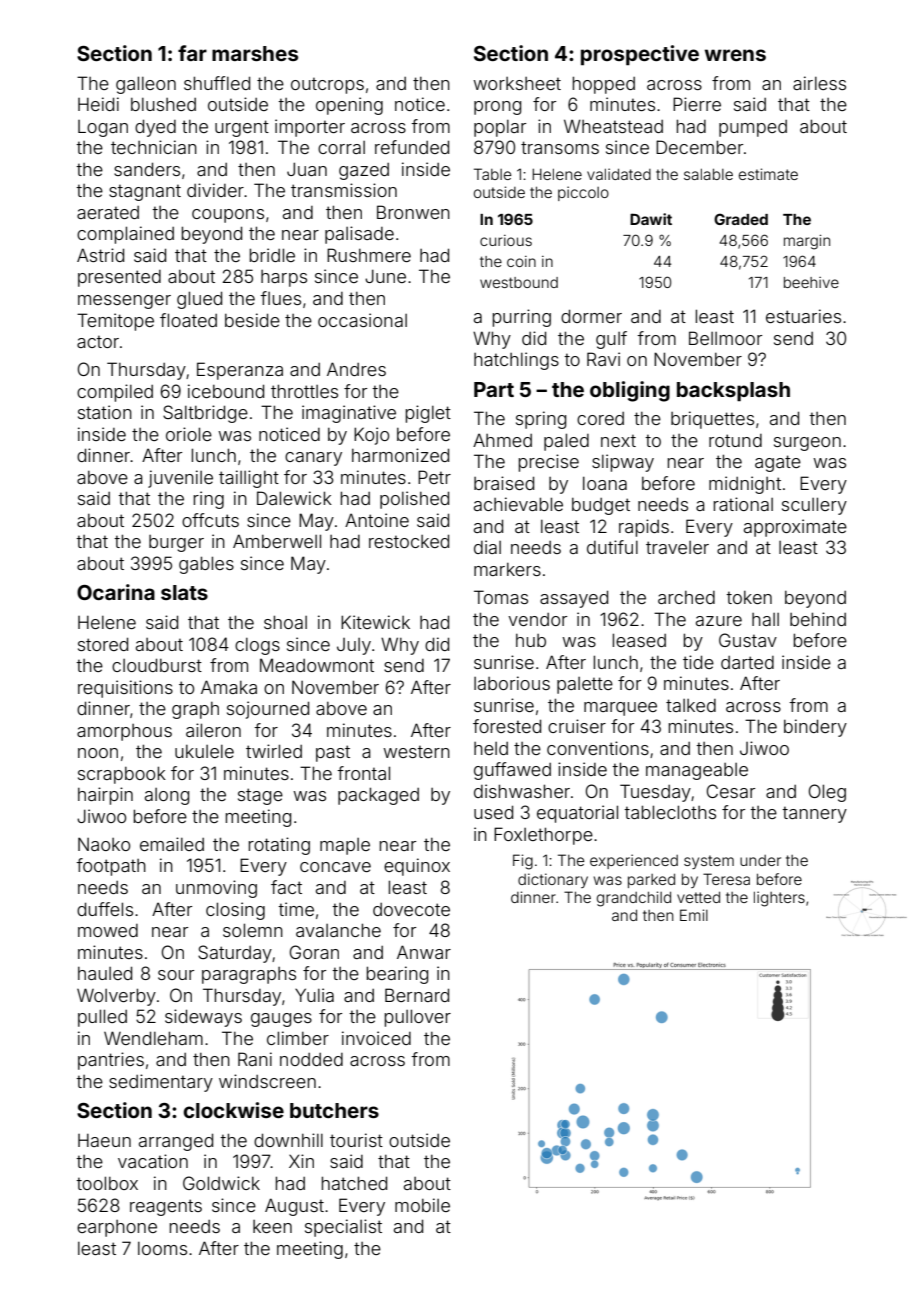 The height and width of the document is (1308, 924). What do you see at coordinates (192, 53) in the document?
I see `far` at bounding box center [192, 53].
